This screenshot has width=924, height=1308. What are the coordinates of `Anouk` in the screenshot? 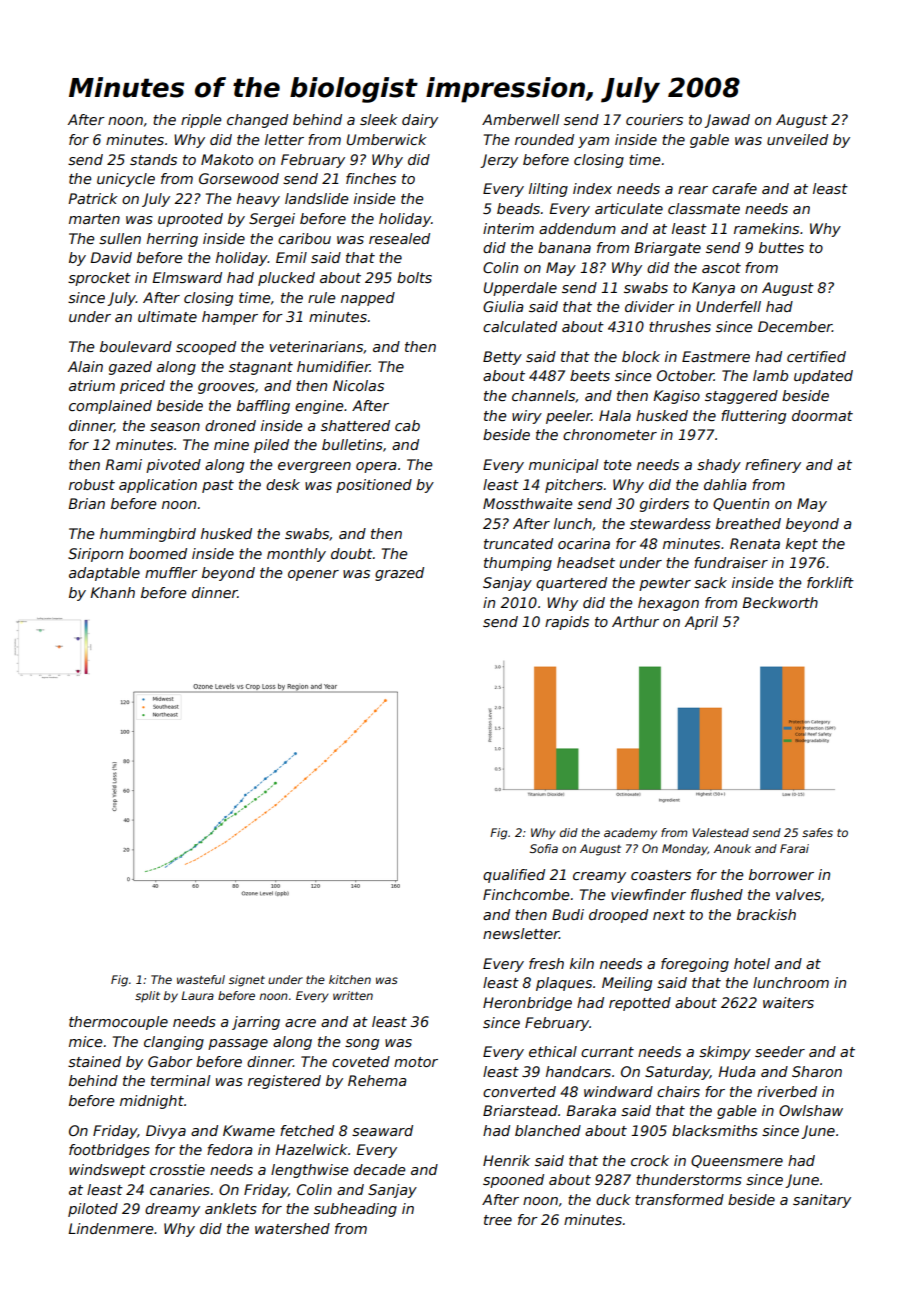 It's located at (732, 848).
